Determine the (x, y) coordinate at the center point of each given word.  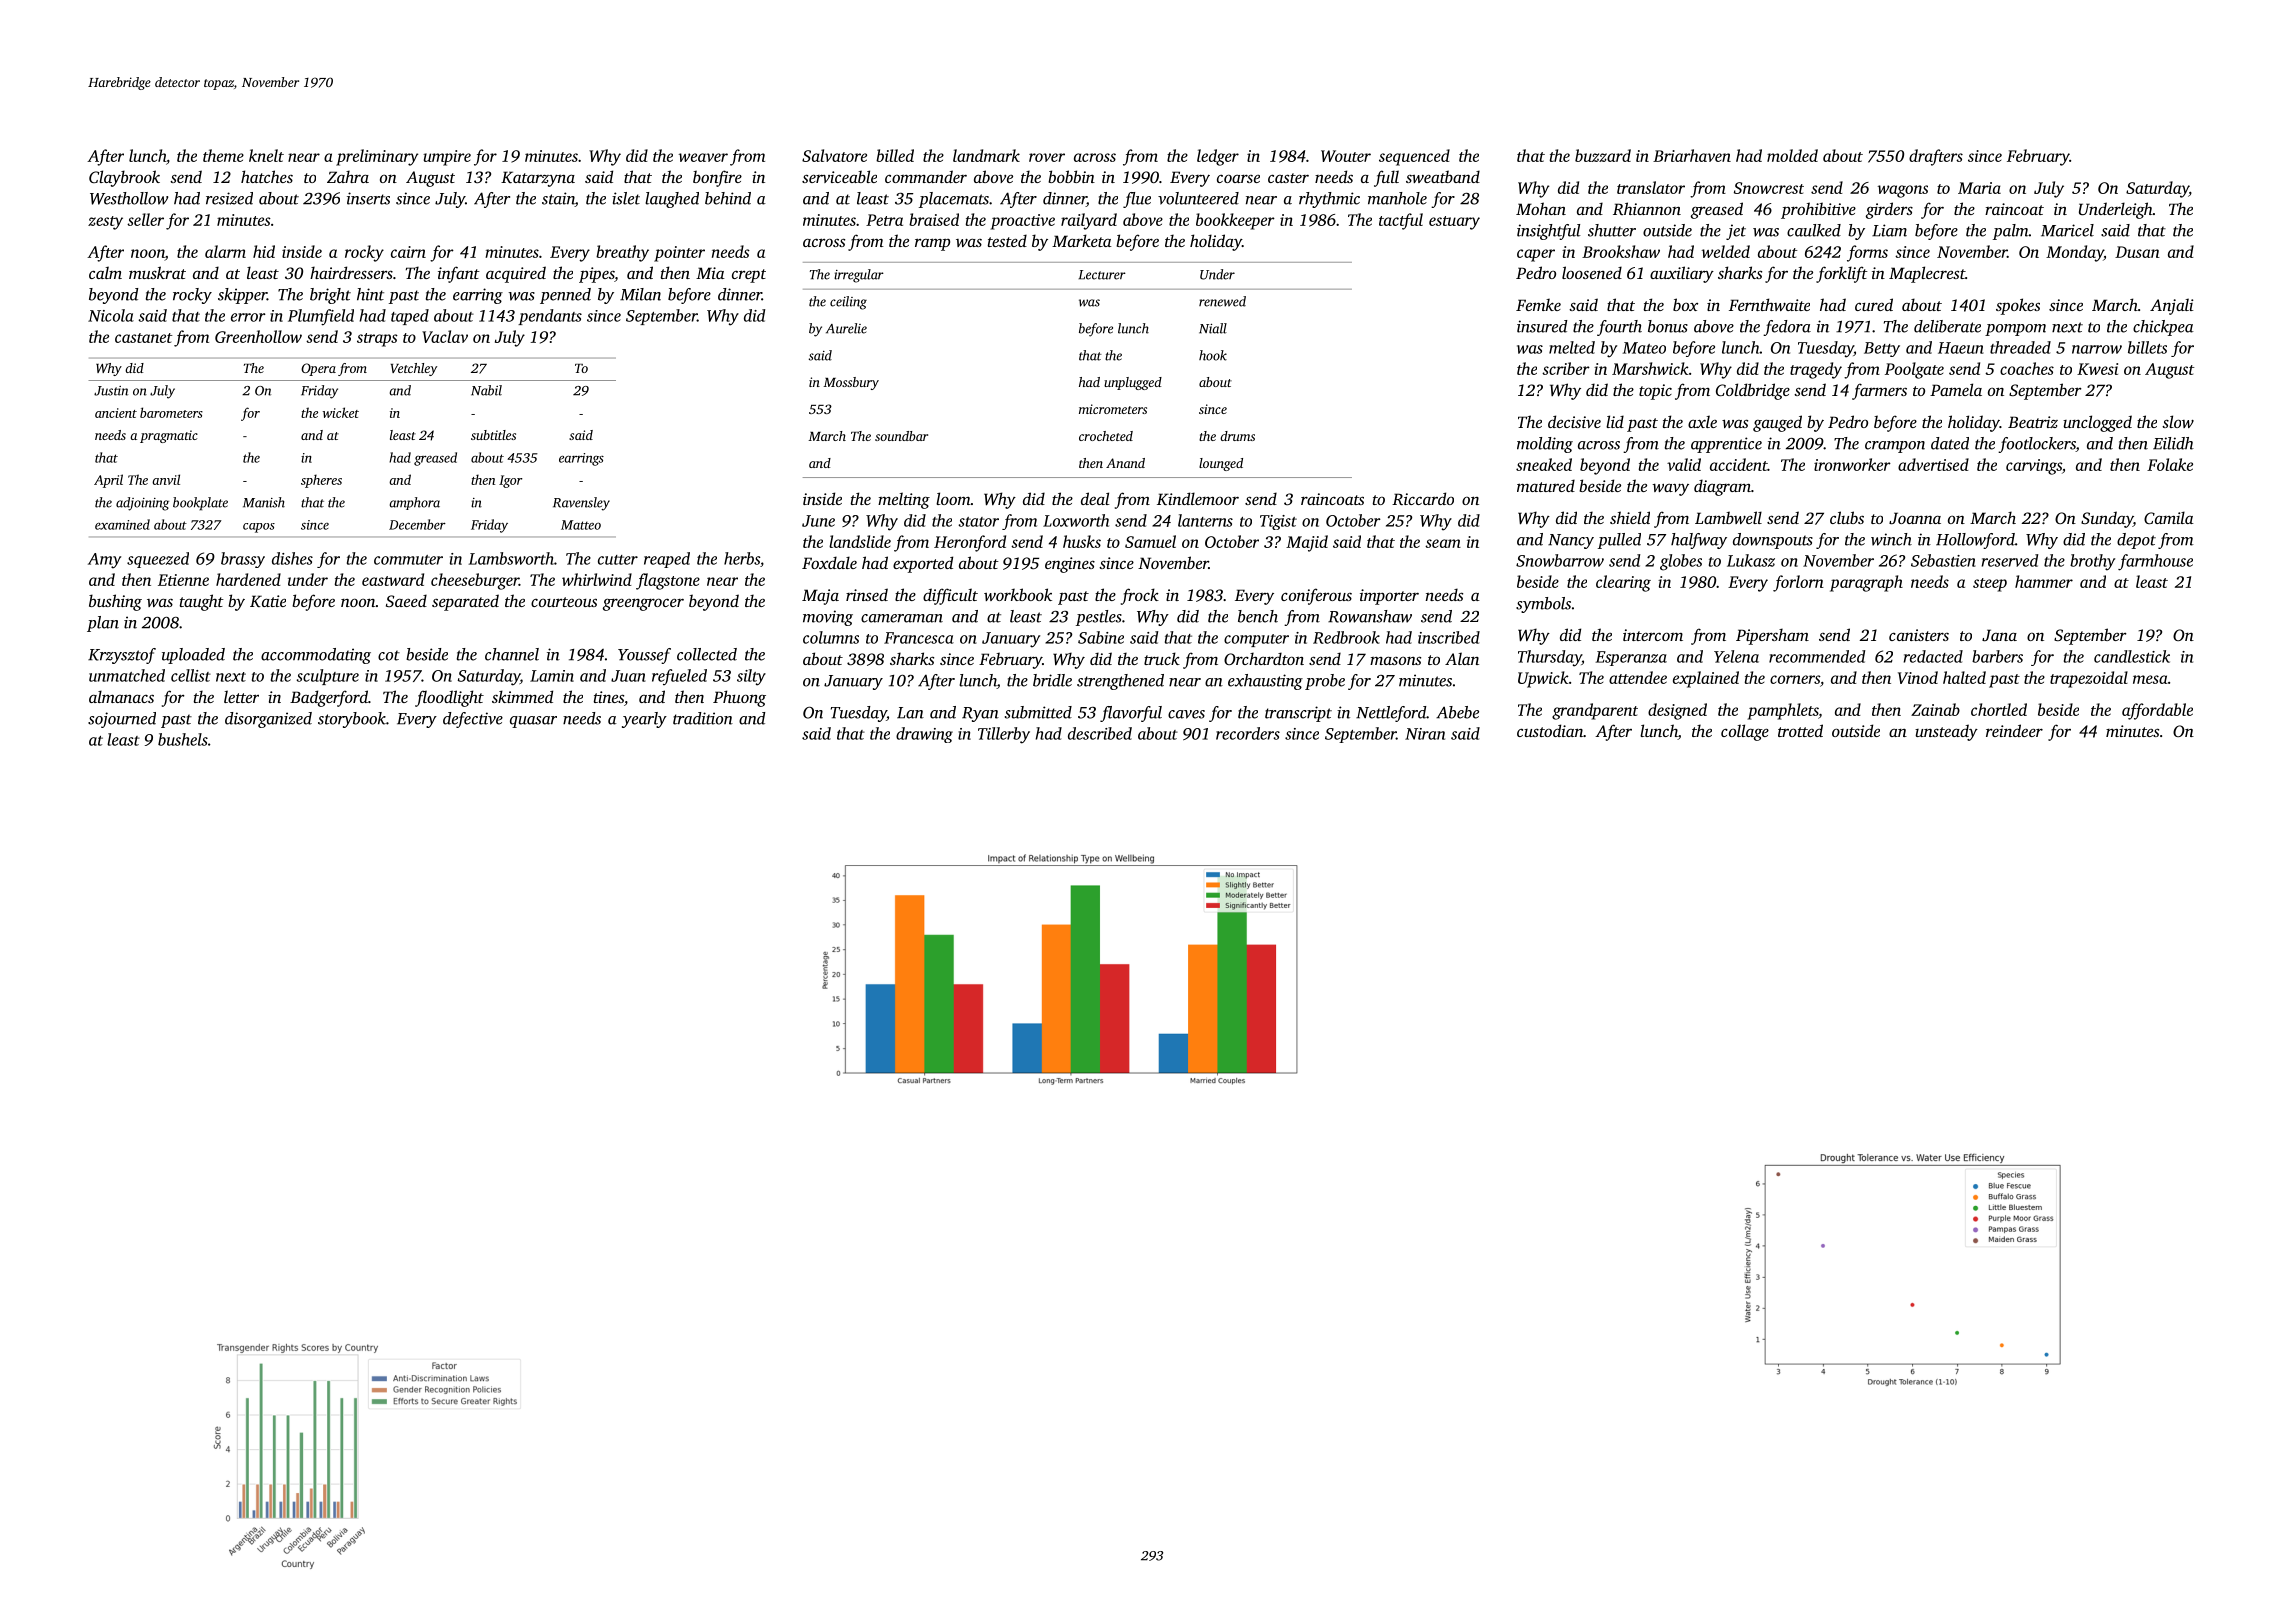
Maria (1979, 188)
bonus (1668, 326)
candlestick (2132, 656)
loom (953, 498)
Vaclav (445, 336)
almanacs (121, 696)
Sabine (1101, 637)
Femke (1538, 304)
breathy (622, 253)
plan (103, 624)
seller (145, 219)
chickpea (2163, 328)
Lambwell (1728, 517)
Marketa (1082, 240)
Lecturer (1102, 275)
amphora (414, 503)
